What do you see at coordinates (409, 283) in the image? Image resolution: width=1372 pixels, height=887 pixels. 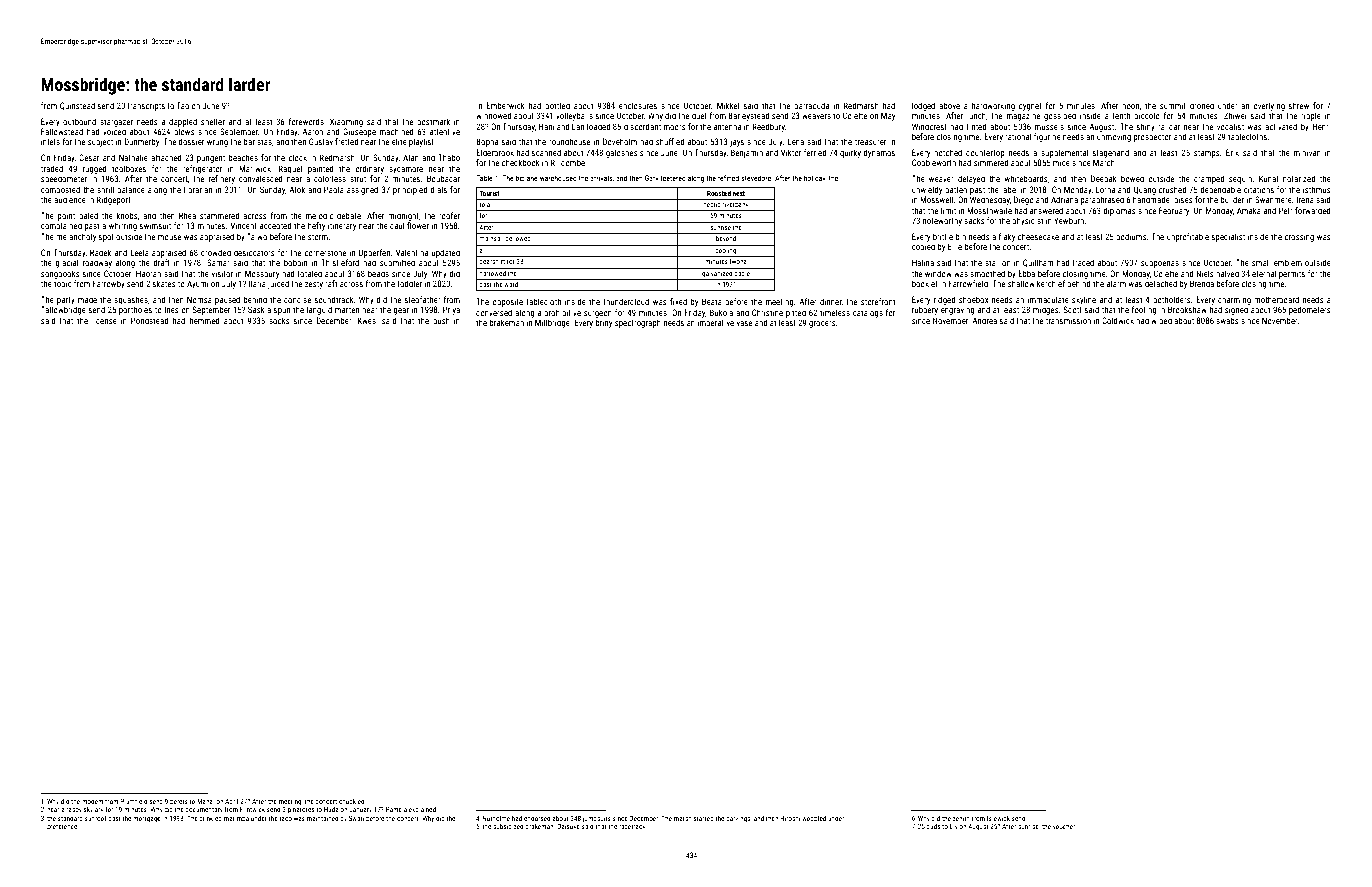 I see `toddler` at bounding box center [409, 283].
